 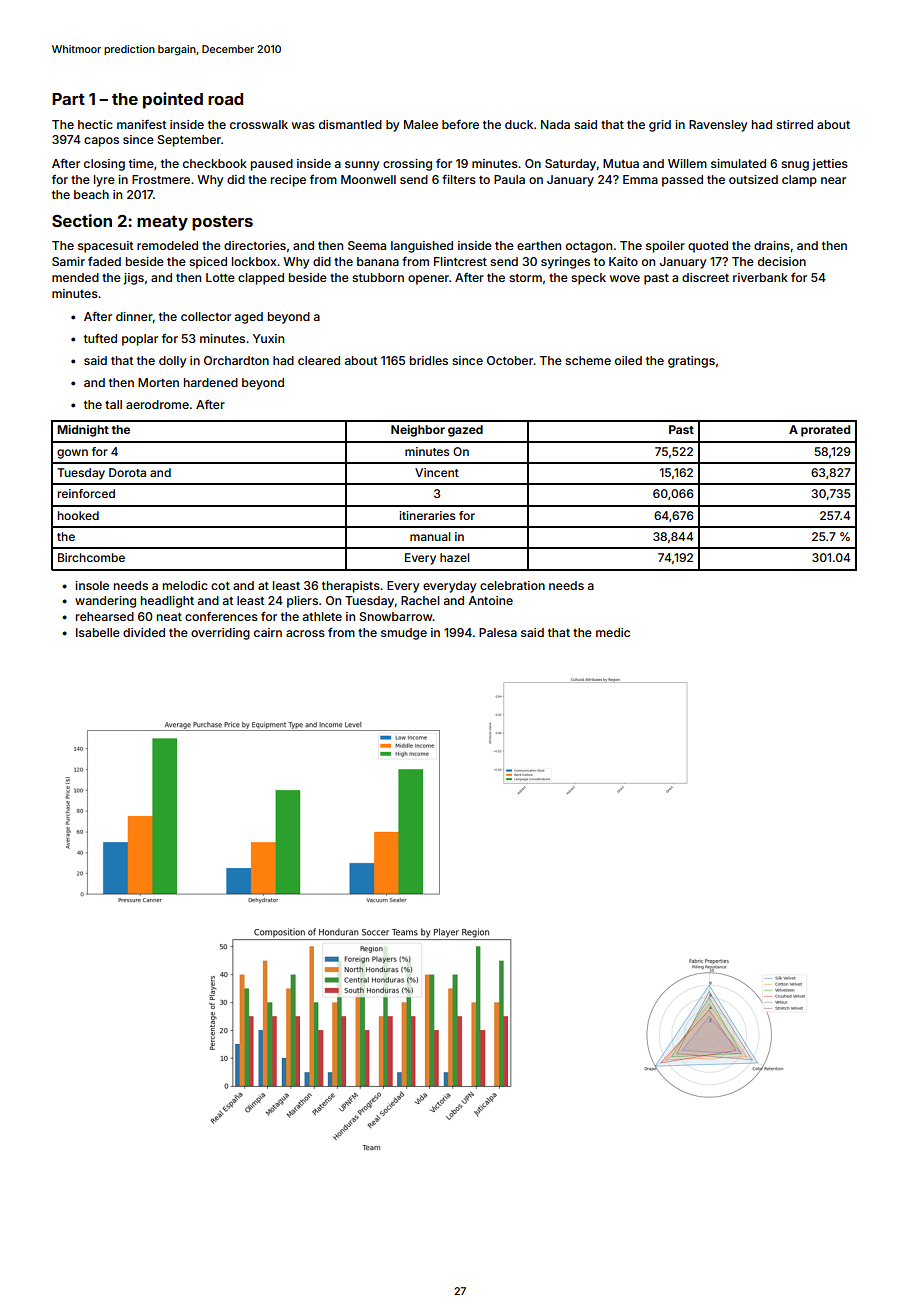 What do you see at coordinates (92, 585) in the document?
I see `insole` at bounding box center [92, 585].
